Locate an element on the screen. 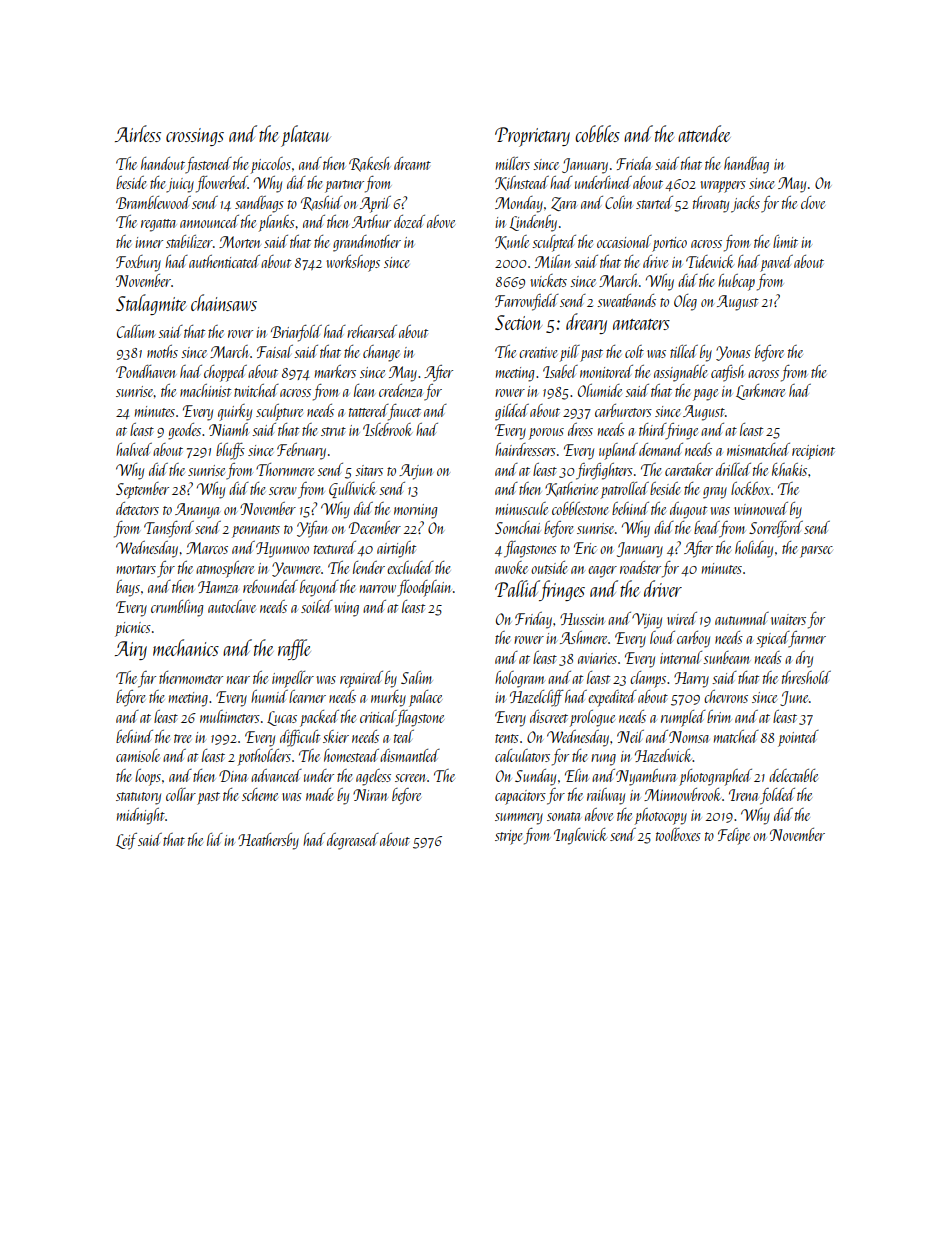 This screenshot has height=1233, width=952. photocopy is located at coordinates (661, 816).
